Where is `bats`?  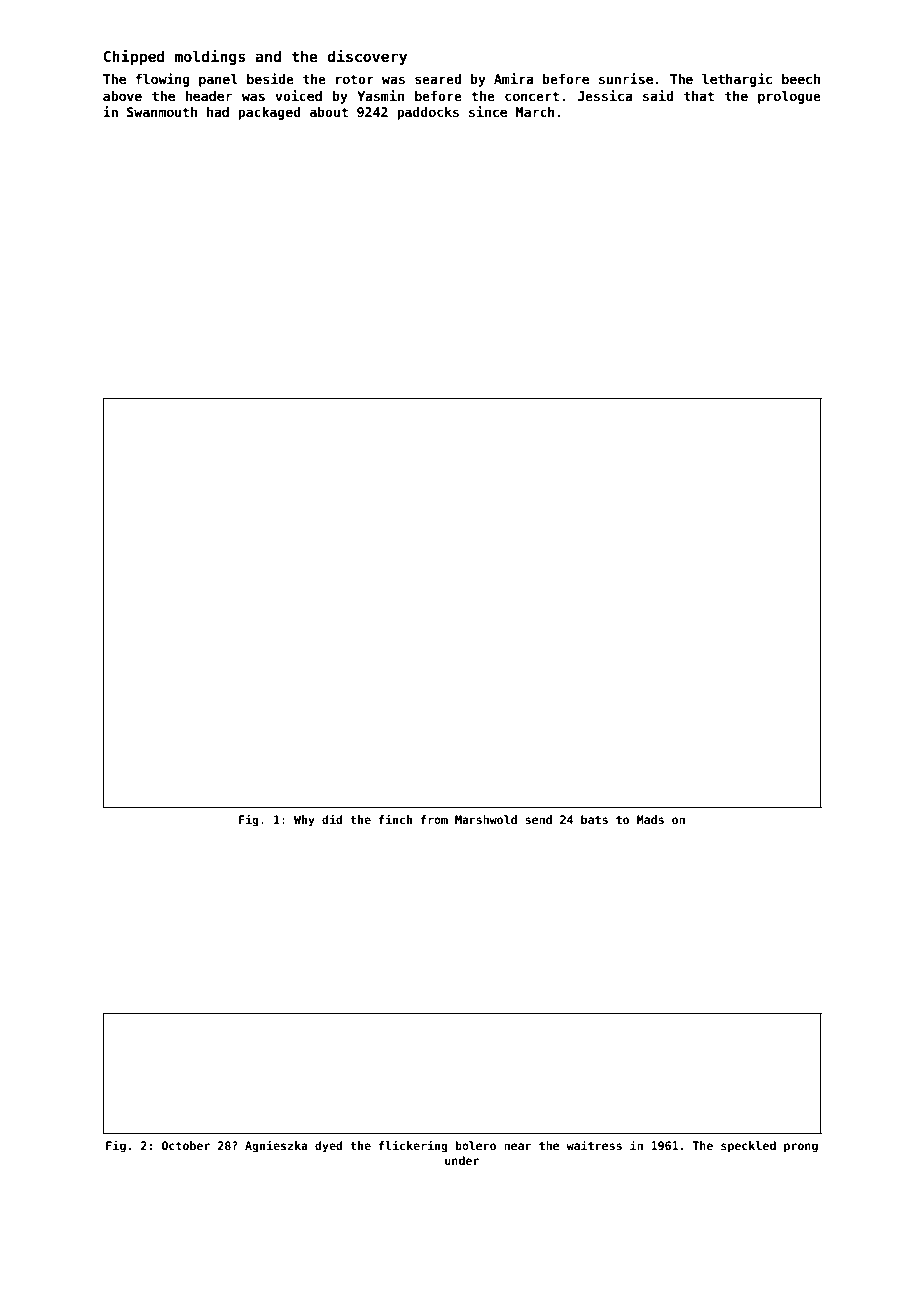 bats is located at coordinates (594, 819).
